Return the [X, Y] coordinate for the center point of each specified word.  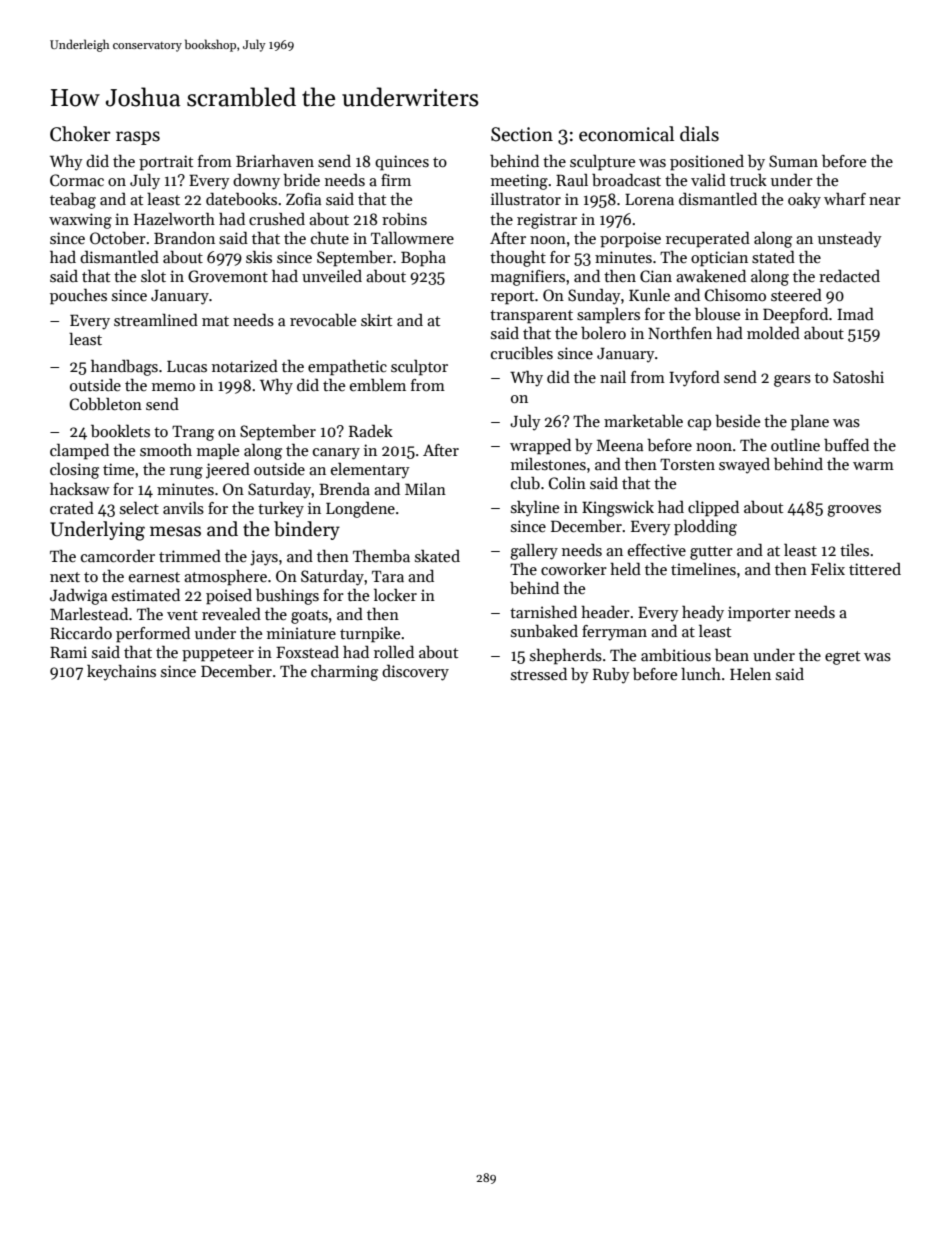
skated [437, 556]
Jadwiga [78, 597]
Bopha [423, 259]
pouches [78, 297]
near [885, 201]
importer [759, 614]
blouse [717, 314]
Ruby [611, 675]
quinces [402, 163]
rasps [138, 138]
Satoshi [858, 377]
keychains [121, 673]
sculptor [419, 368]
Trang [193, 433]
